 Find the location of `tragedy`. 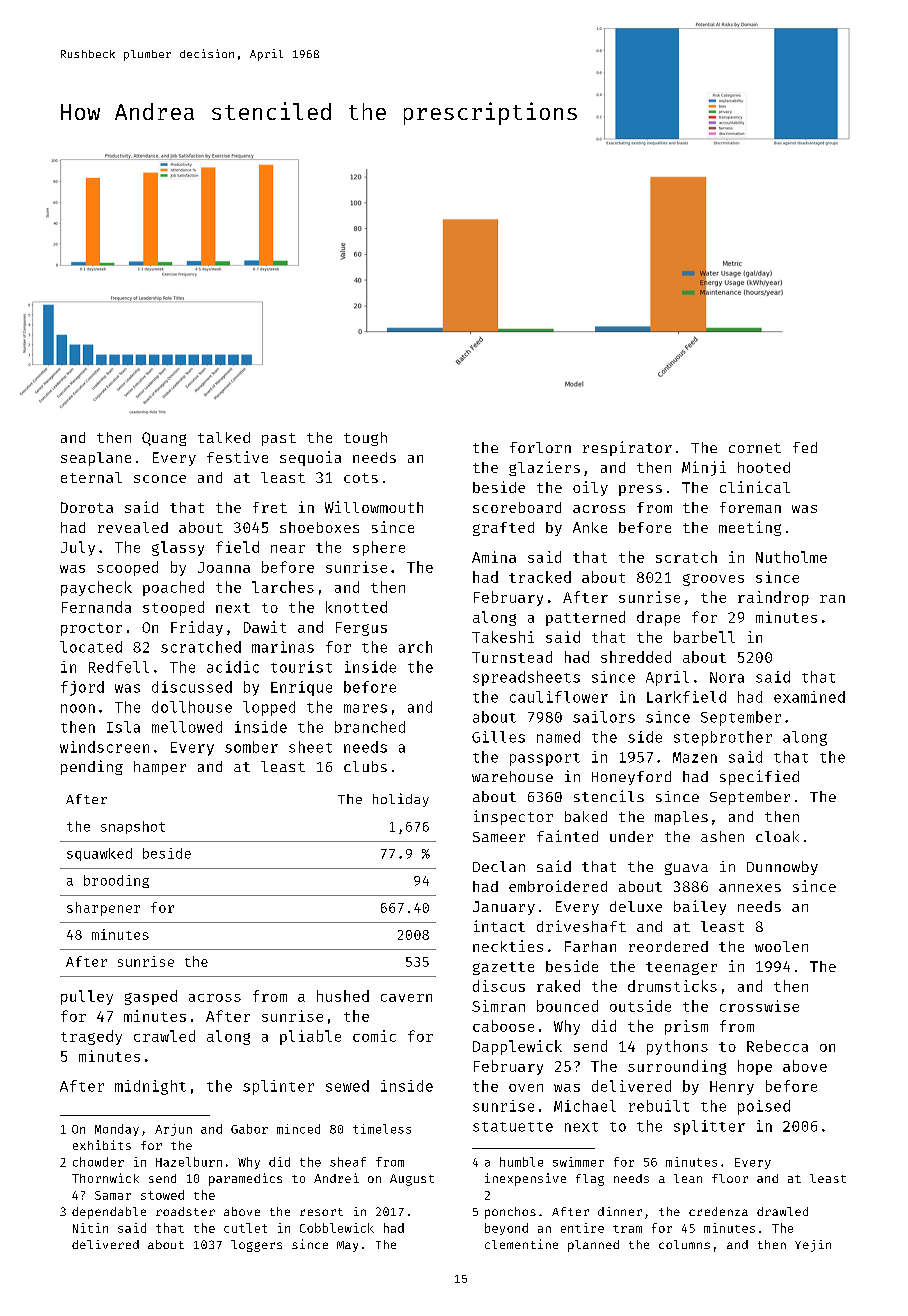

tragedy is located at coordinates (91, 1037).
